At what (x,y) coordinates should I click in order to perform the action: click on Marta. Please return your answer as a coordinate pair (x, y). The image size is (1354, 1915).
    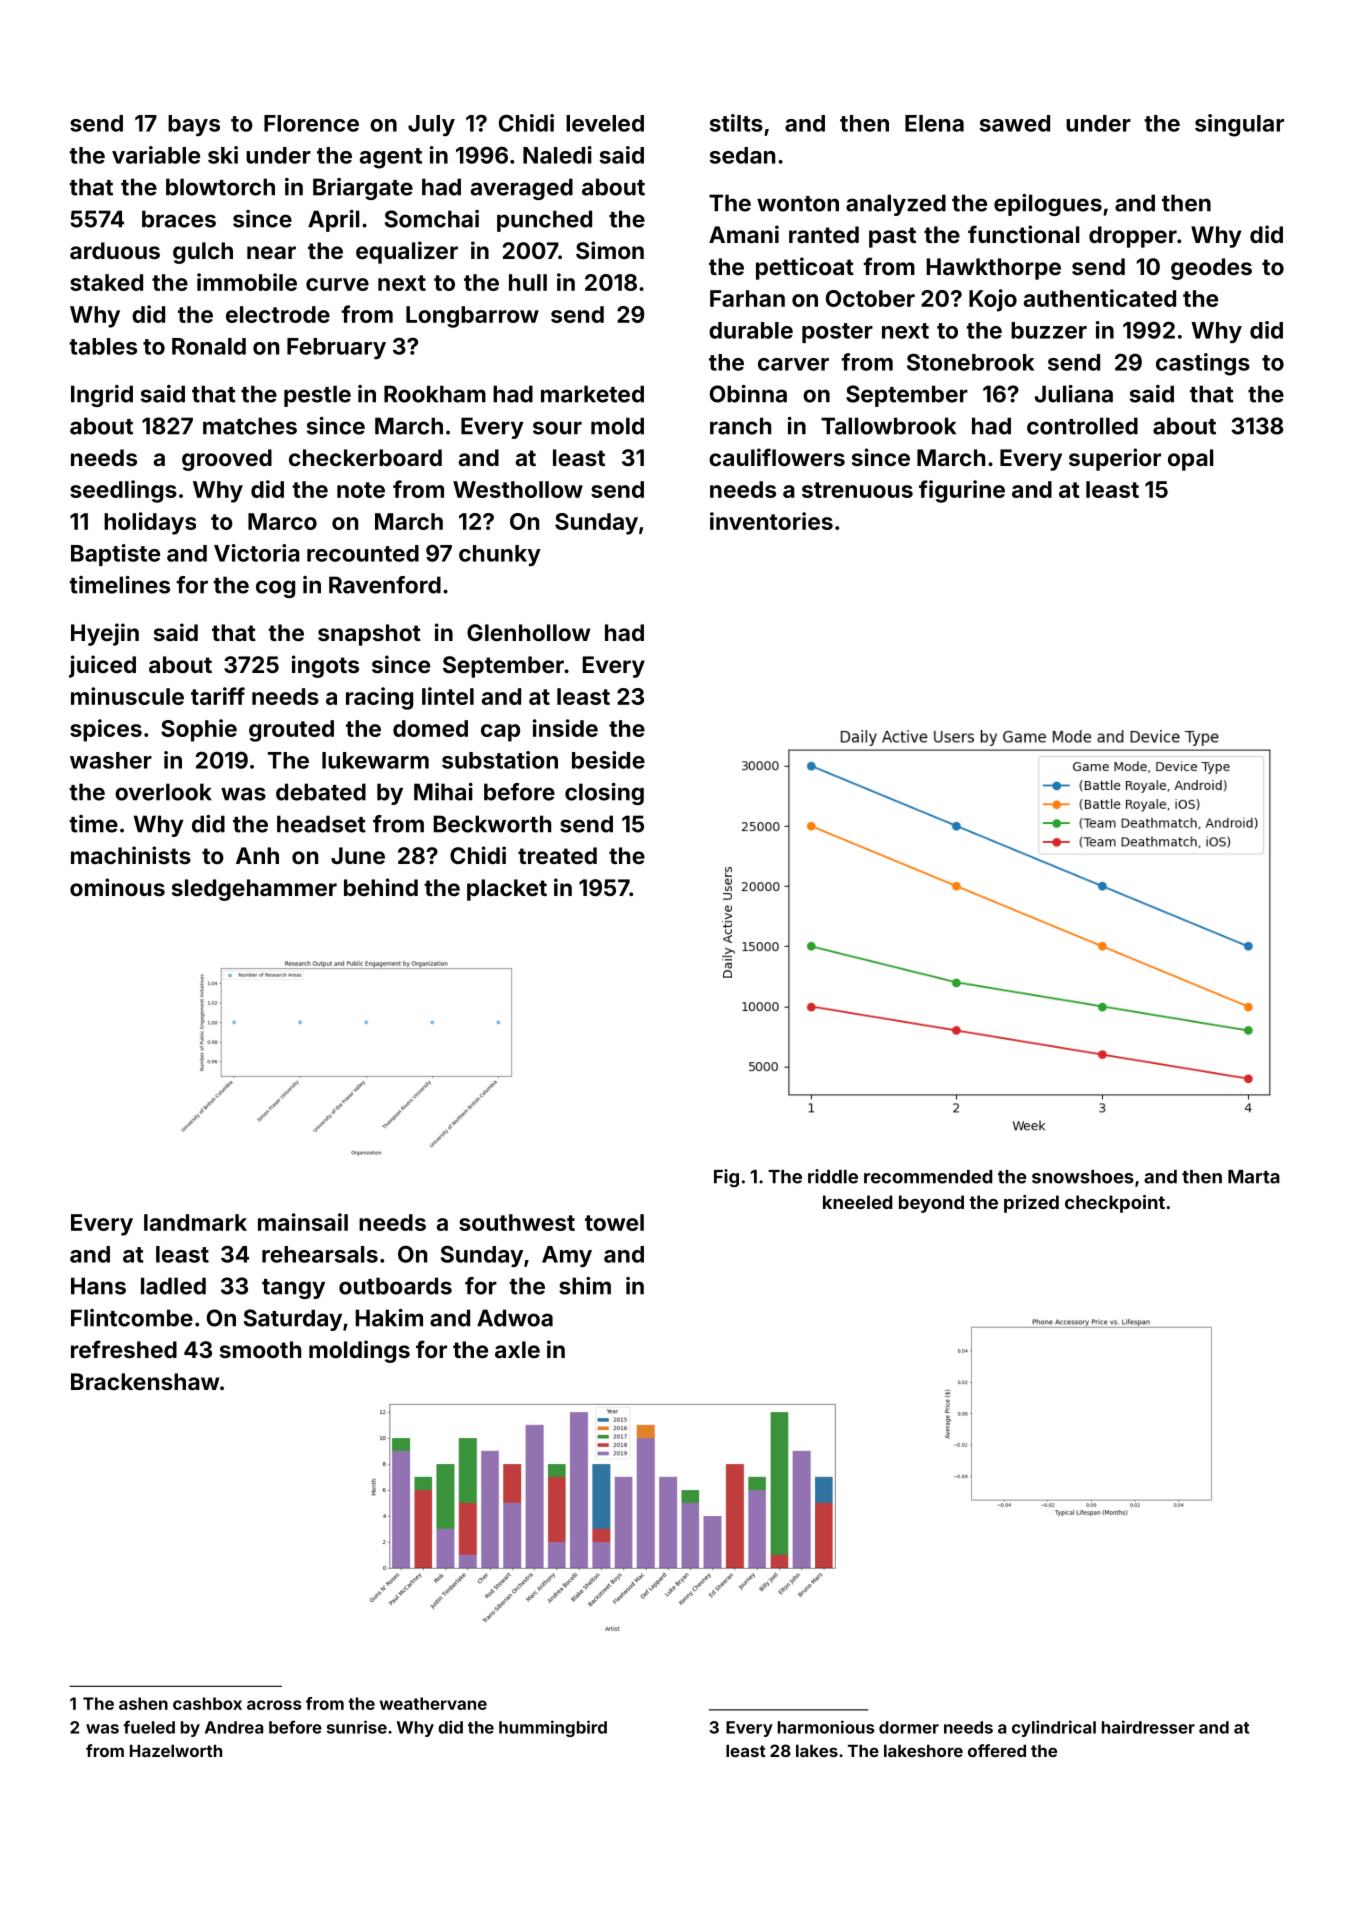
    Looking at the image, I should click on (1254, 1177).
